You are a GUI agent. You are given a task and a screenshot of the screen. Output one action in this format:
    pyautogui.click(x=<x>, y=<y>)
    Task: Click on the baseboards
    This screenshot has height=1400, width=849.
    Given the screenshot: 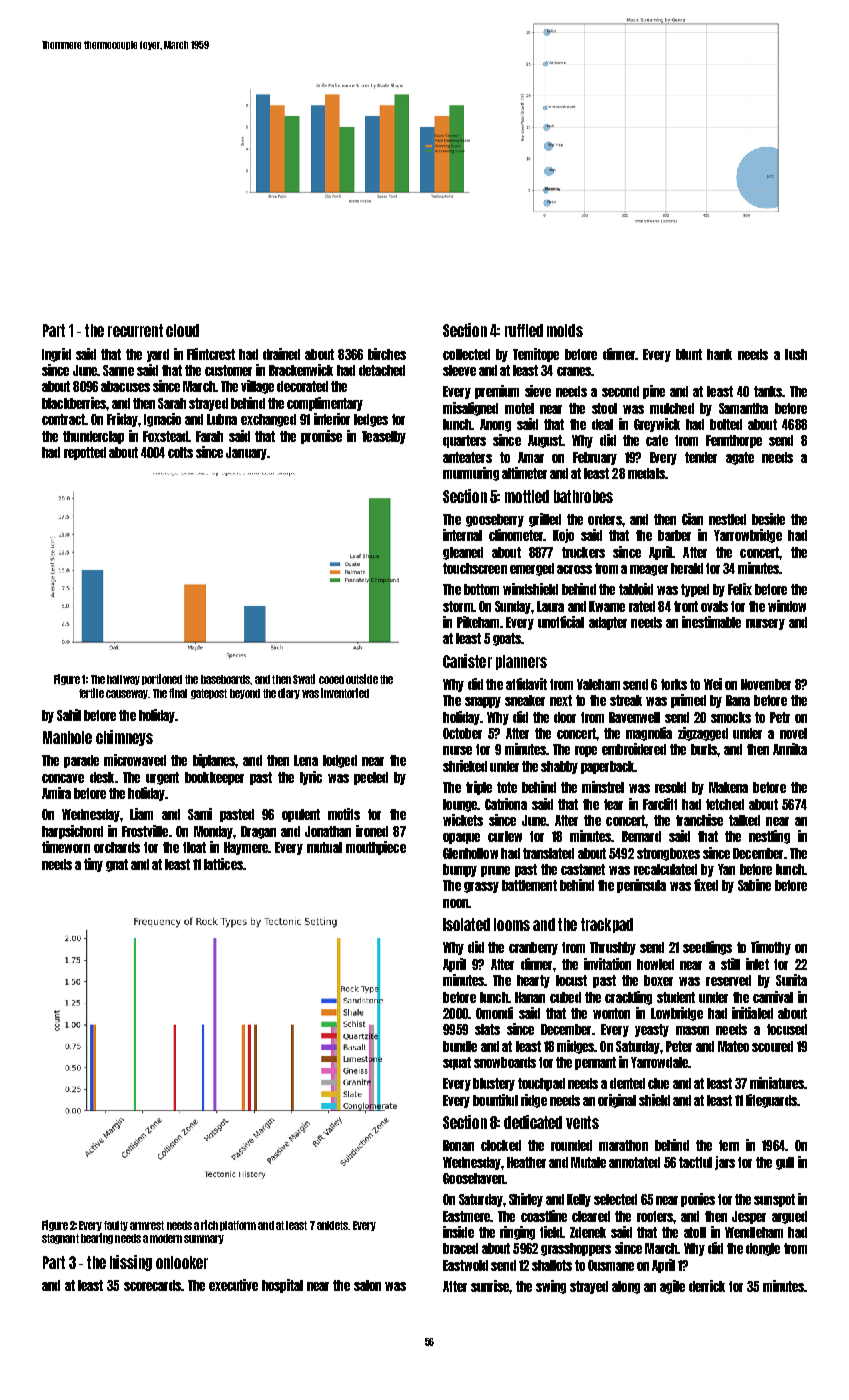 What is the action you would take?
    pyautogui.click(x=225, y=679)
